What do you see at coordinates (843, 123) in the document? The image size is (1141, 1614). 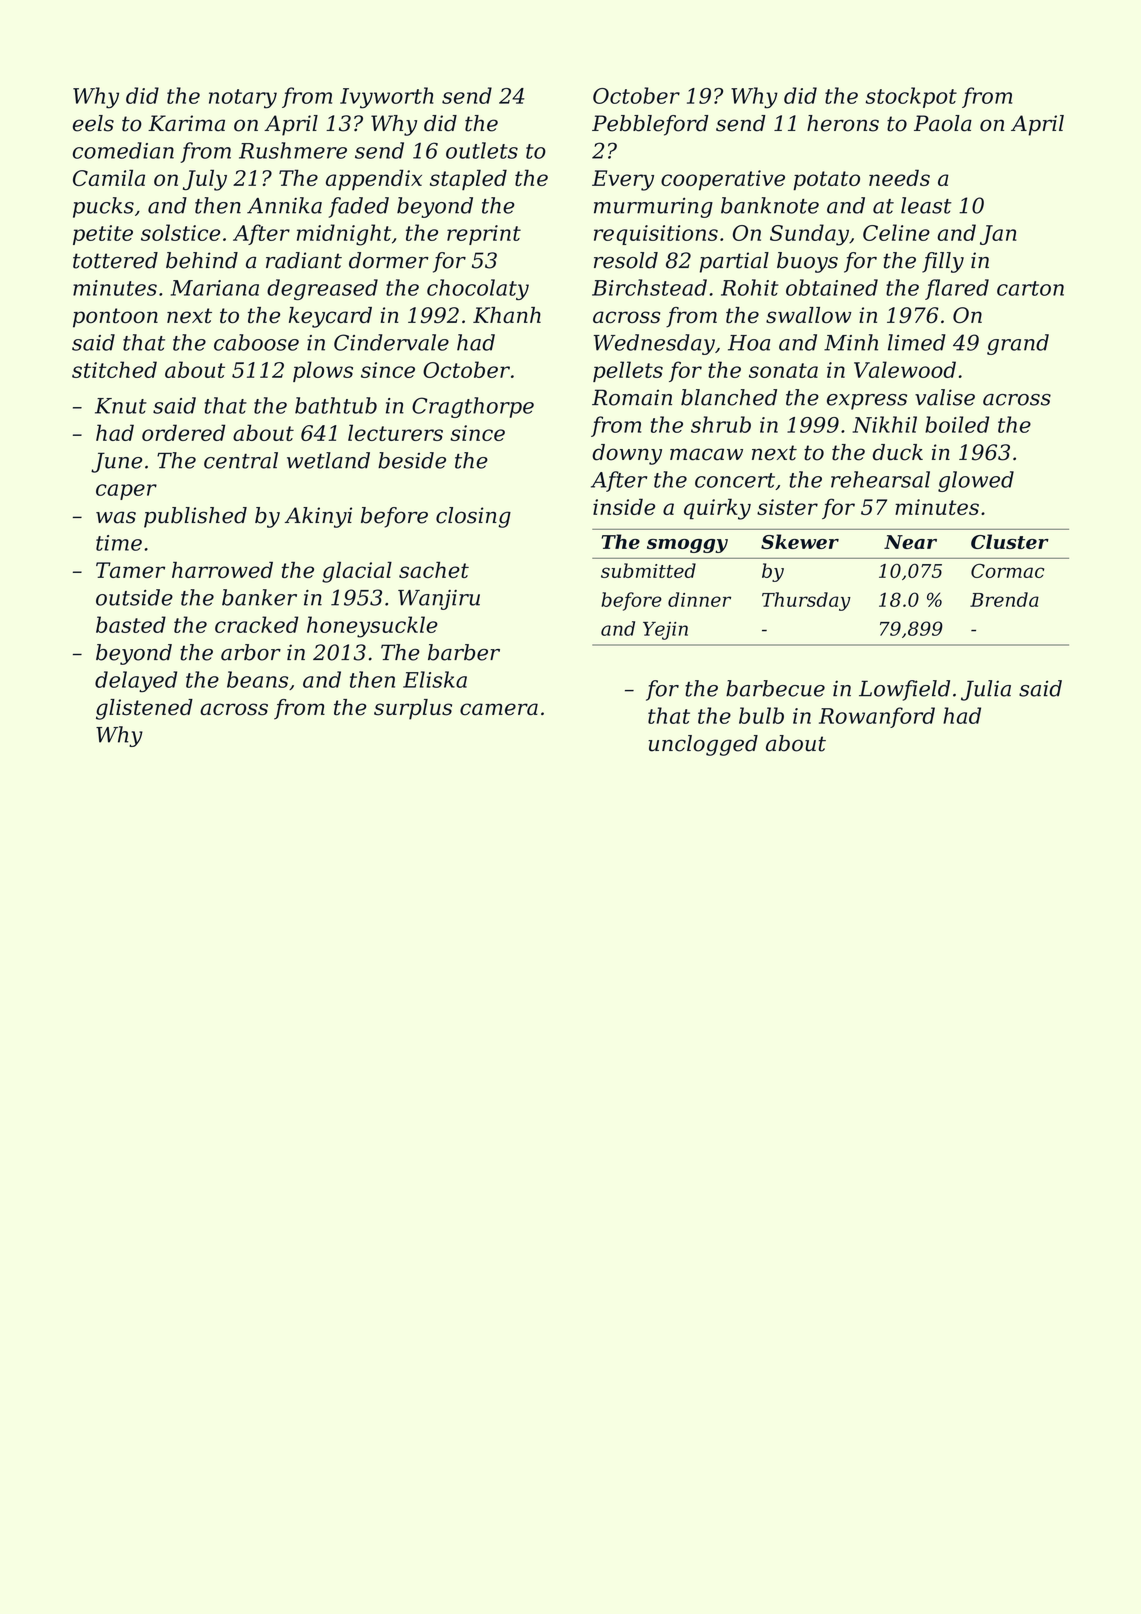 I see `herons` at bounding box center [843, 123].
